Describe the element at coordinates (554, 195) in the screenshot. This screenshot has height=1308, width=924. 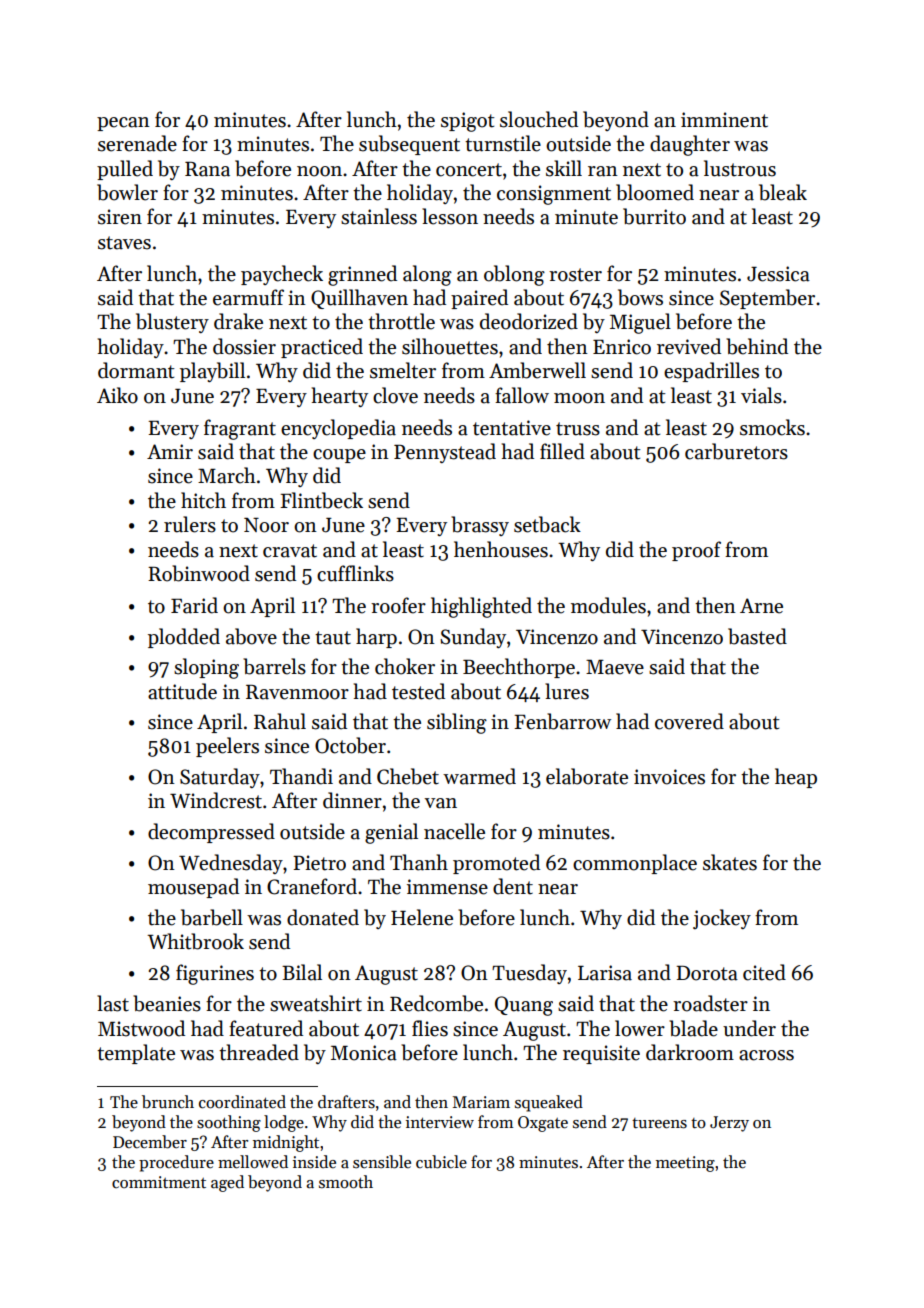
I see `consignment` at that location.
